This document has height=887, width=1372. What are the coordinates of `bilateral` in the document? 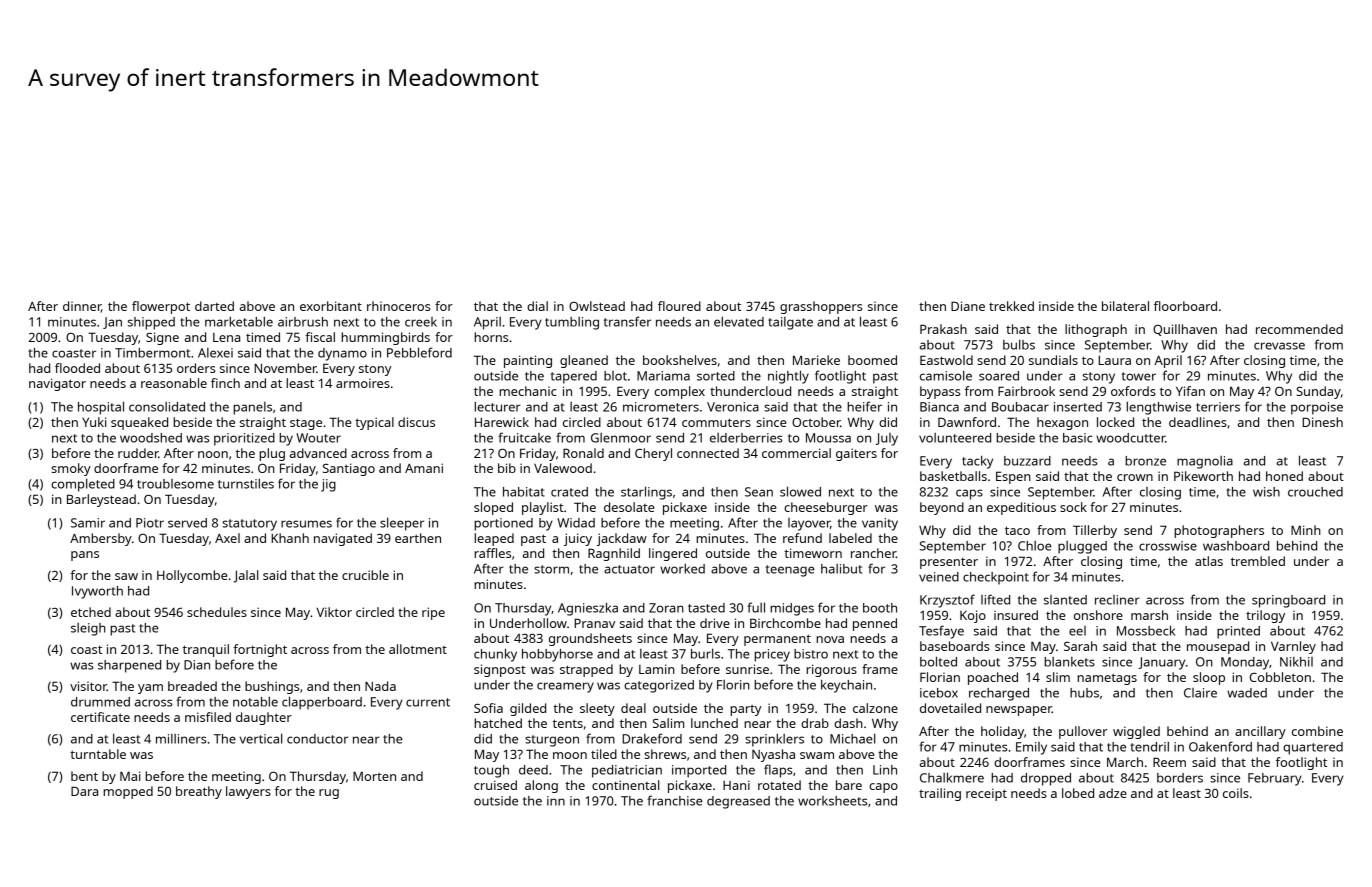 It's located at (1125, 306).
